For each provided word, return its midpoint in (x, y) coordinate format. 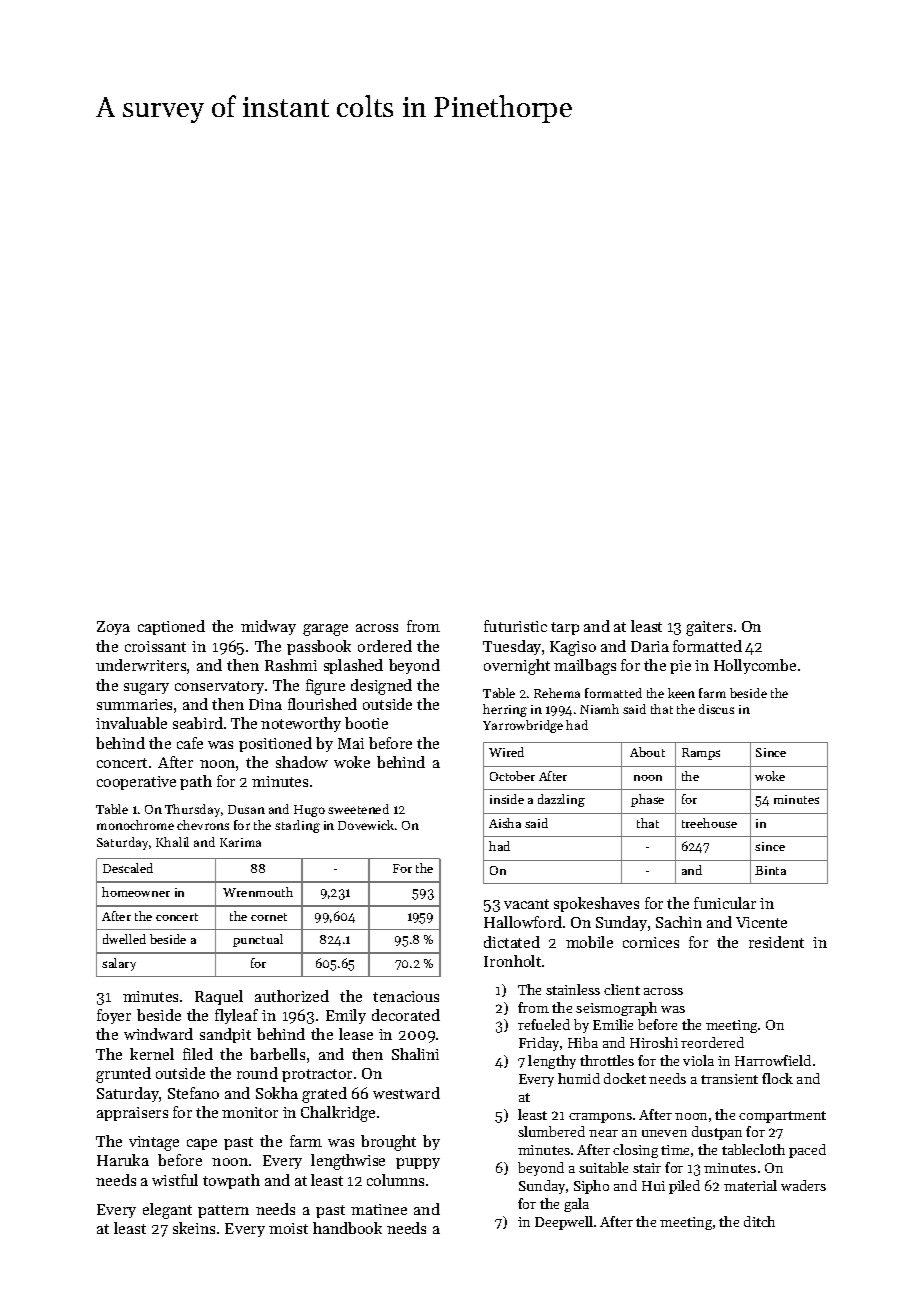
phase (647, 800)
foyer (114, 1016)
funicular (725, 903)
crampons (600, 1118)
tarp (565, 628)
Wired (506, 752)
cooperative (136, 783)
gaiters (709, 628)
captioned (171, 627)
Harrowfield (773, 1060)
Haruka (123, 1160)
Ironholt (512, 961)
